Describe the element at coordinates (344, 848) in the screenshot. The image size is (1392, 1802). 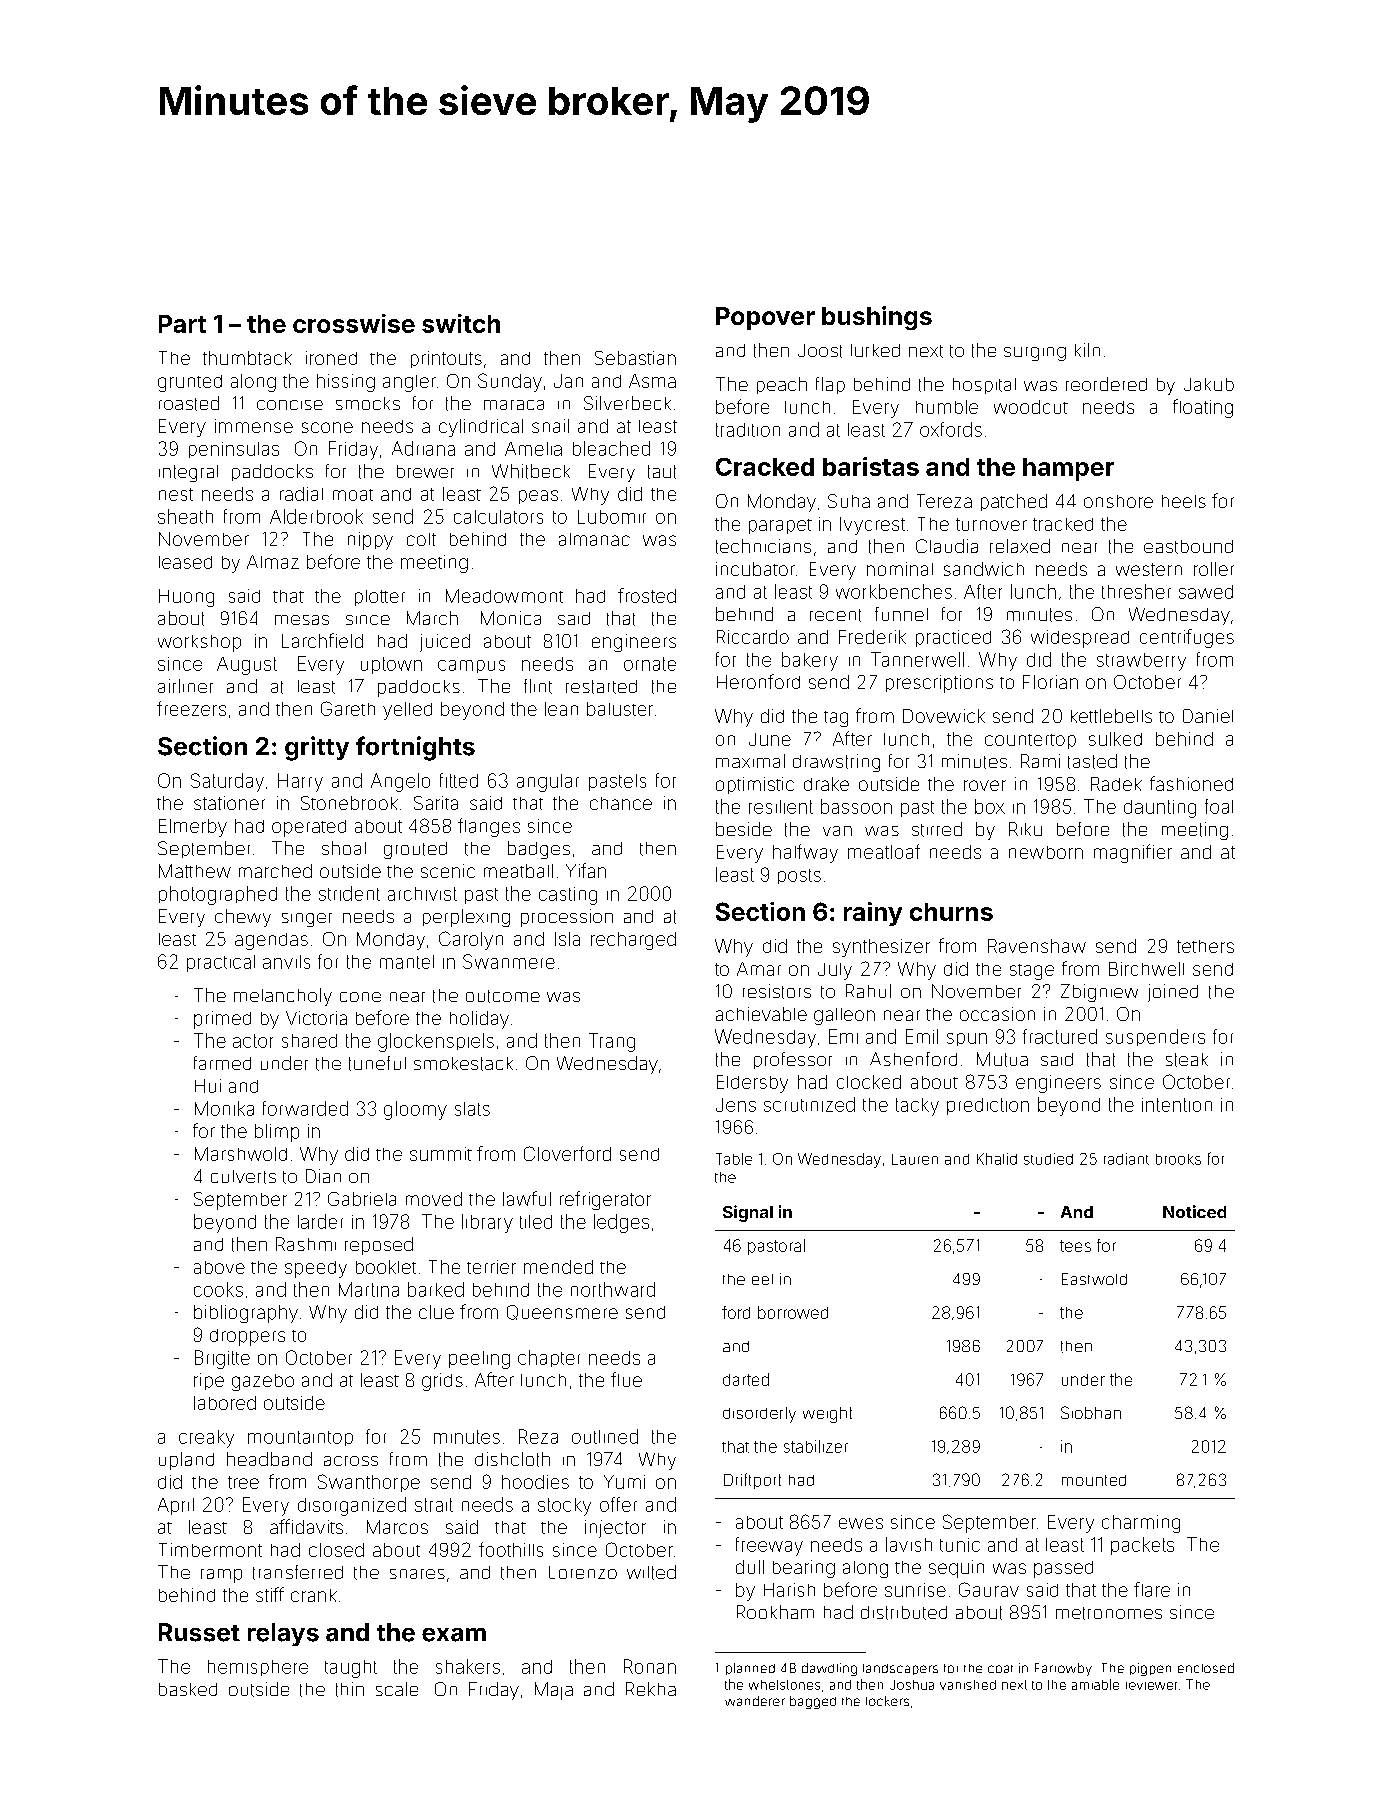
I see `shoal` at that location.
